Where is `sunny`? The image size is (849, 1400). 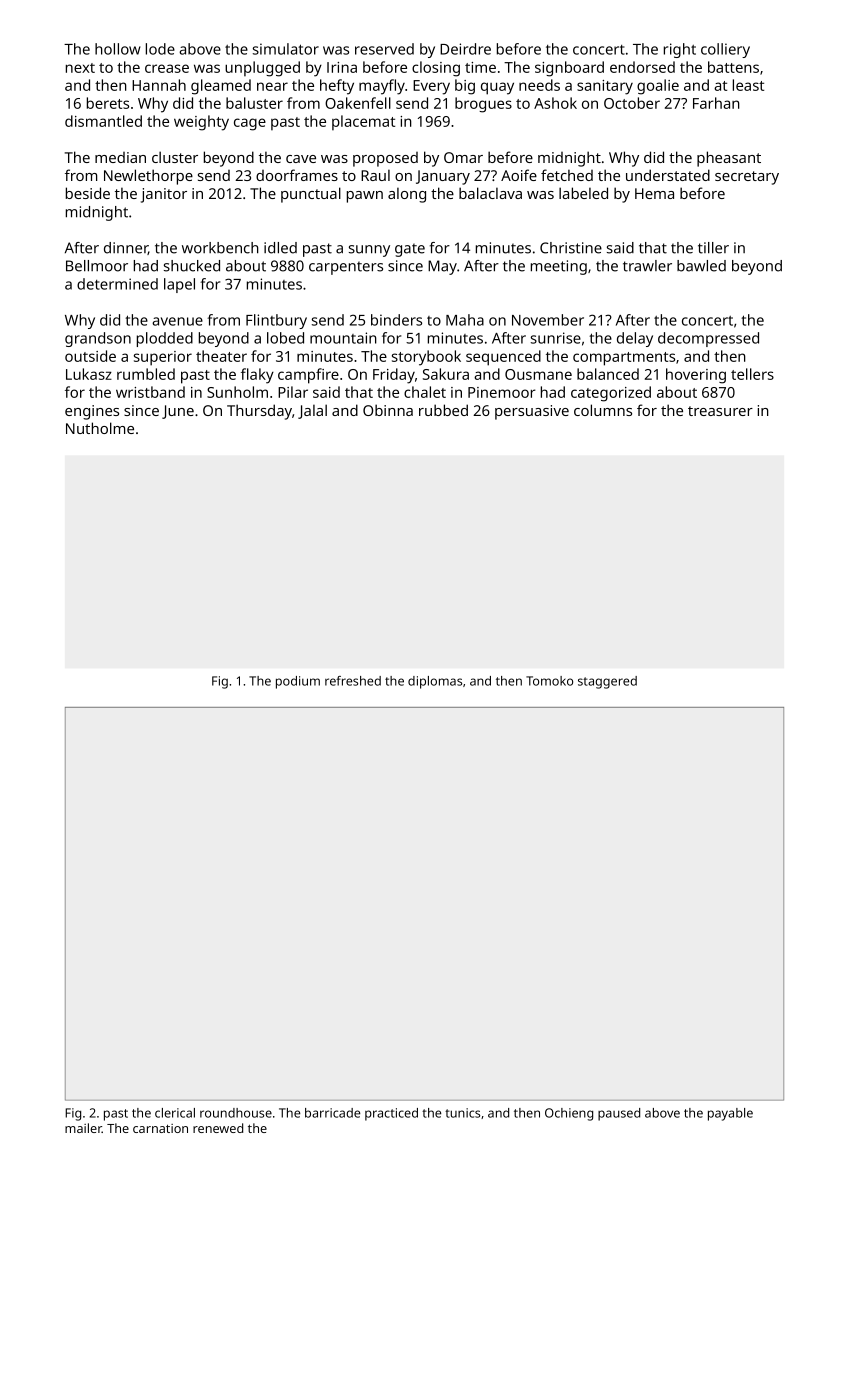 sunny is located at coordinates (369, 251).
